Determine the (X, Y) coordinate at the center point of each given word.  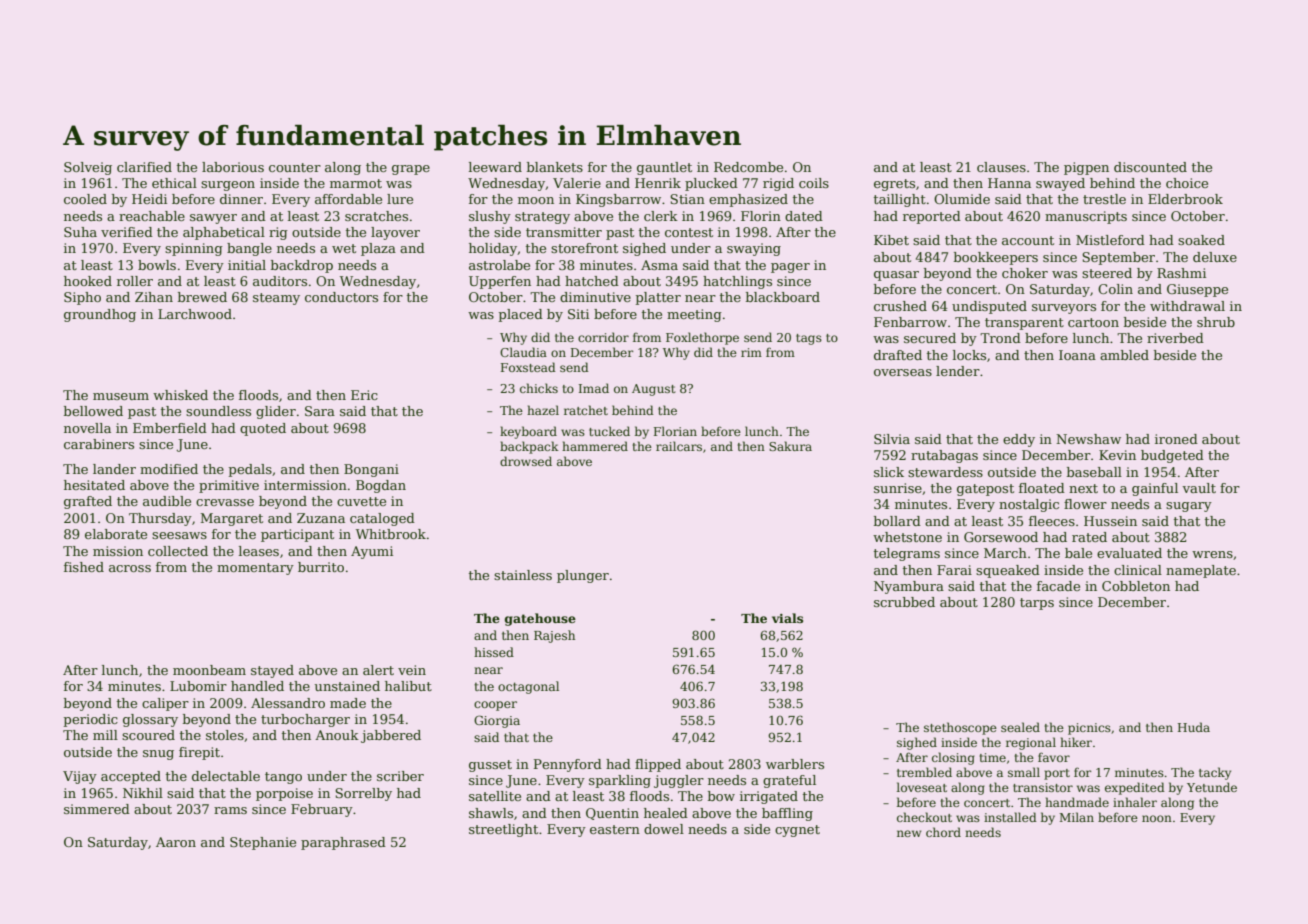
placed (521, 315)
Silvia (892, 439)
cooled (85, 199)
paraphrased (343, 843)
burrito (321, 567)
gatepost (985, 490)
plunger (583, 576)
